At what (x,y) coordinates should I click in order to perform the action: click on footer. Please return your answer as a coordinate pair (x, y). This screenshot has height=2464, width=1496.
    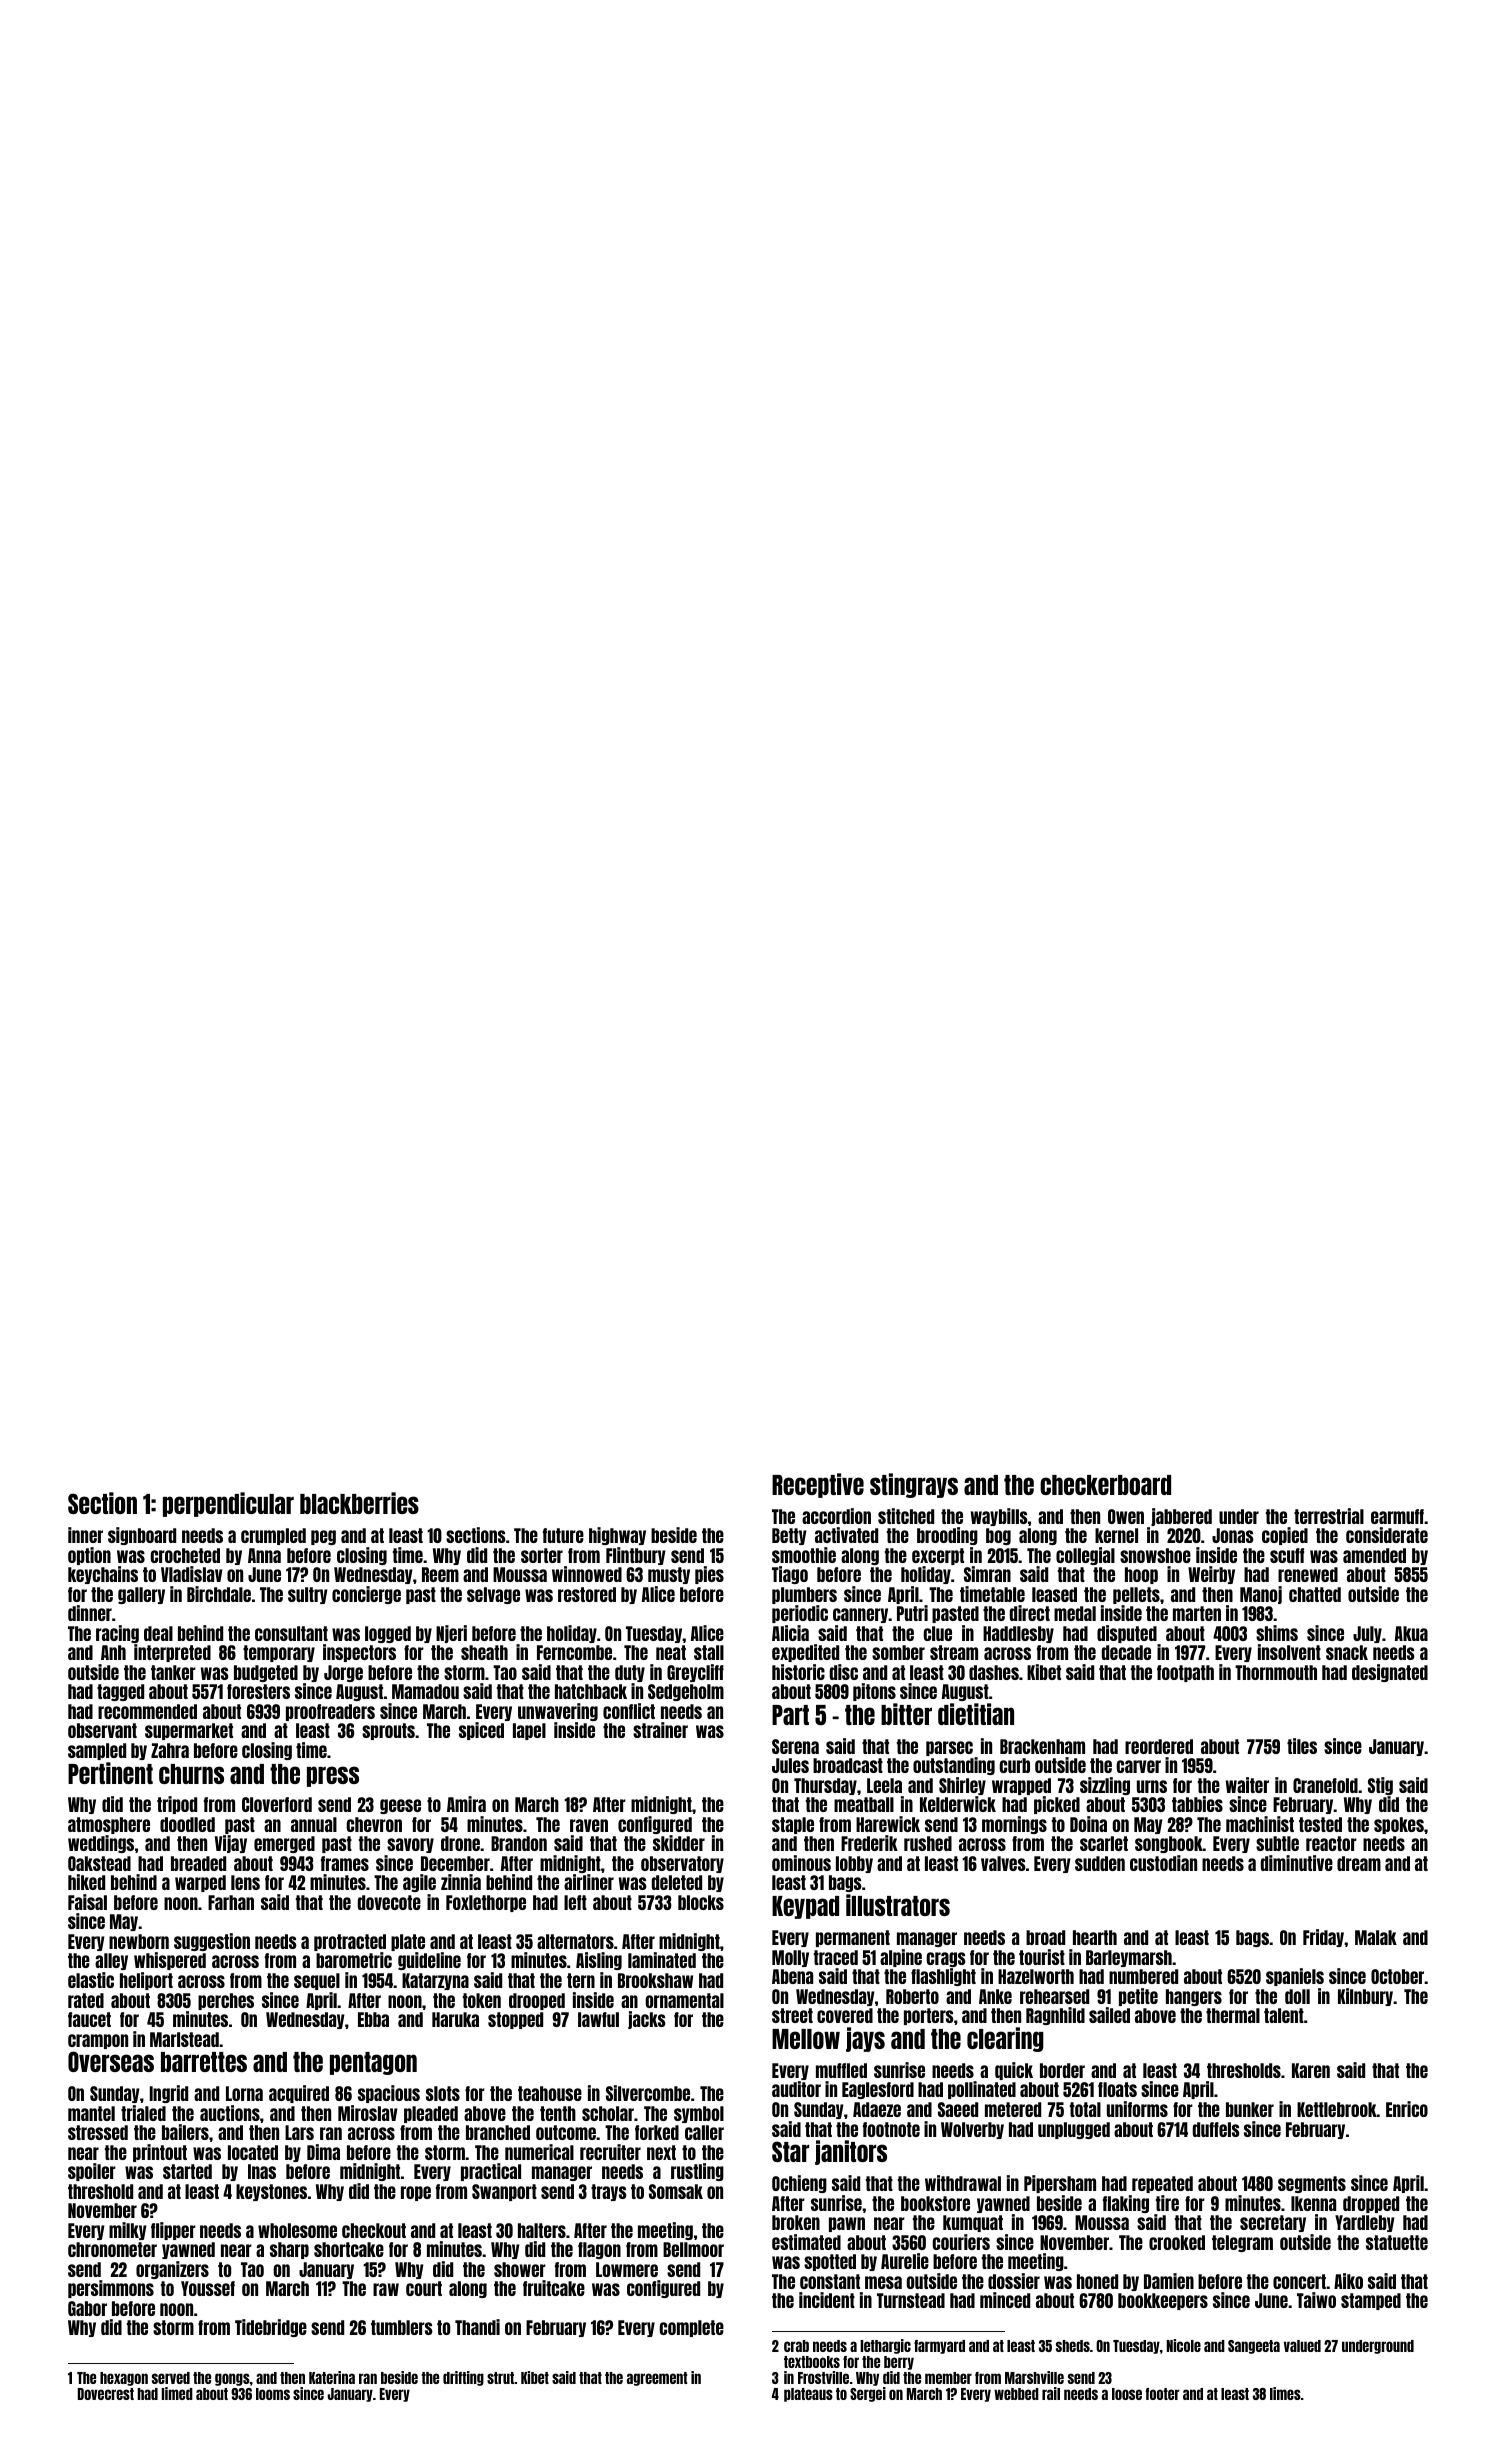
    Looking at the image, I should click on (1163, 2394).
